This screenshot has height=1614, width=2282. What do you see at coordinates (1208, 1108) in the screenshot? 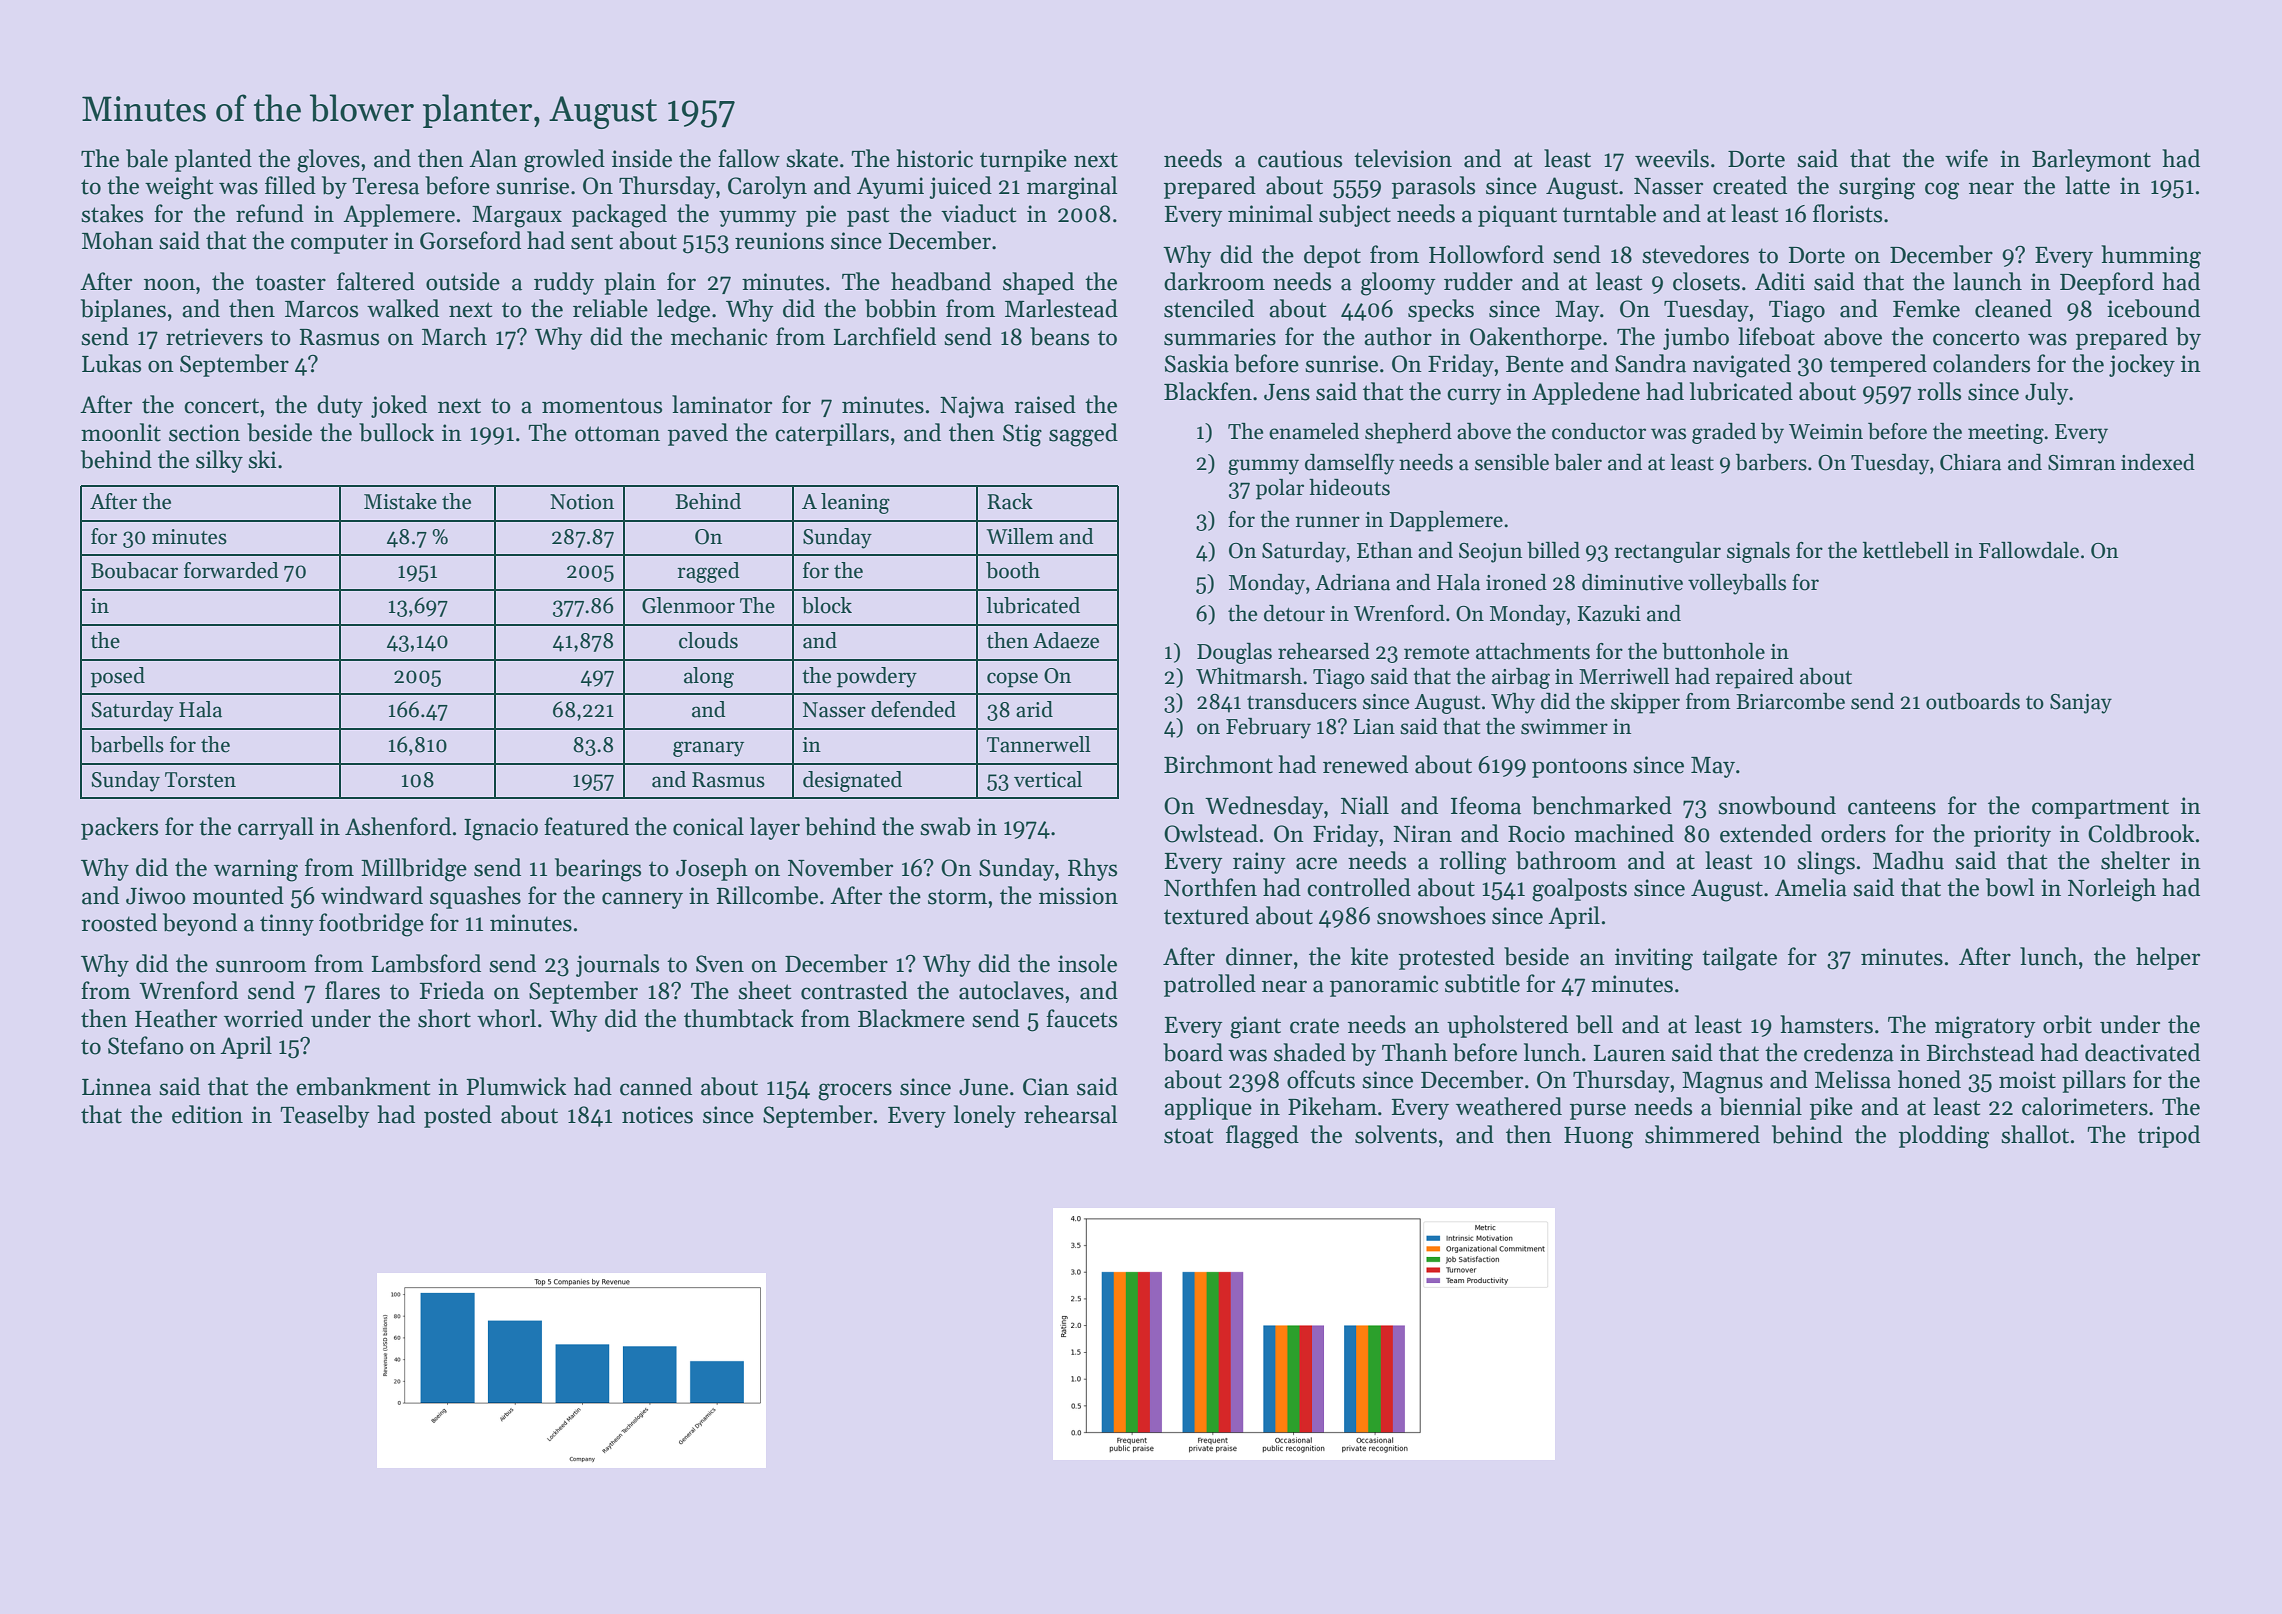
I see `applique` at bounding box center [1208, 1108].
